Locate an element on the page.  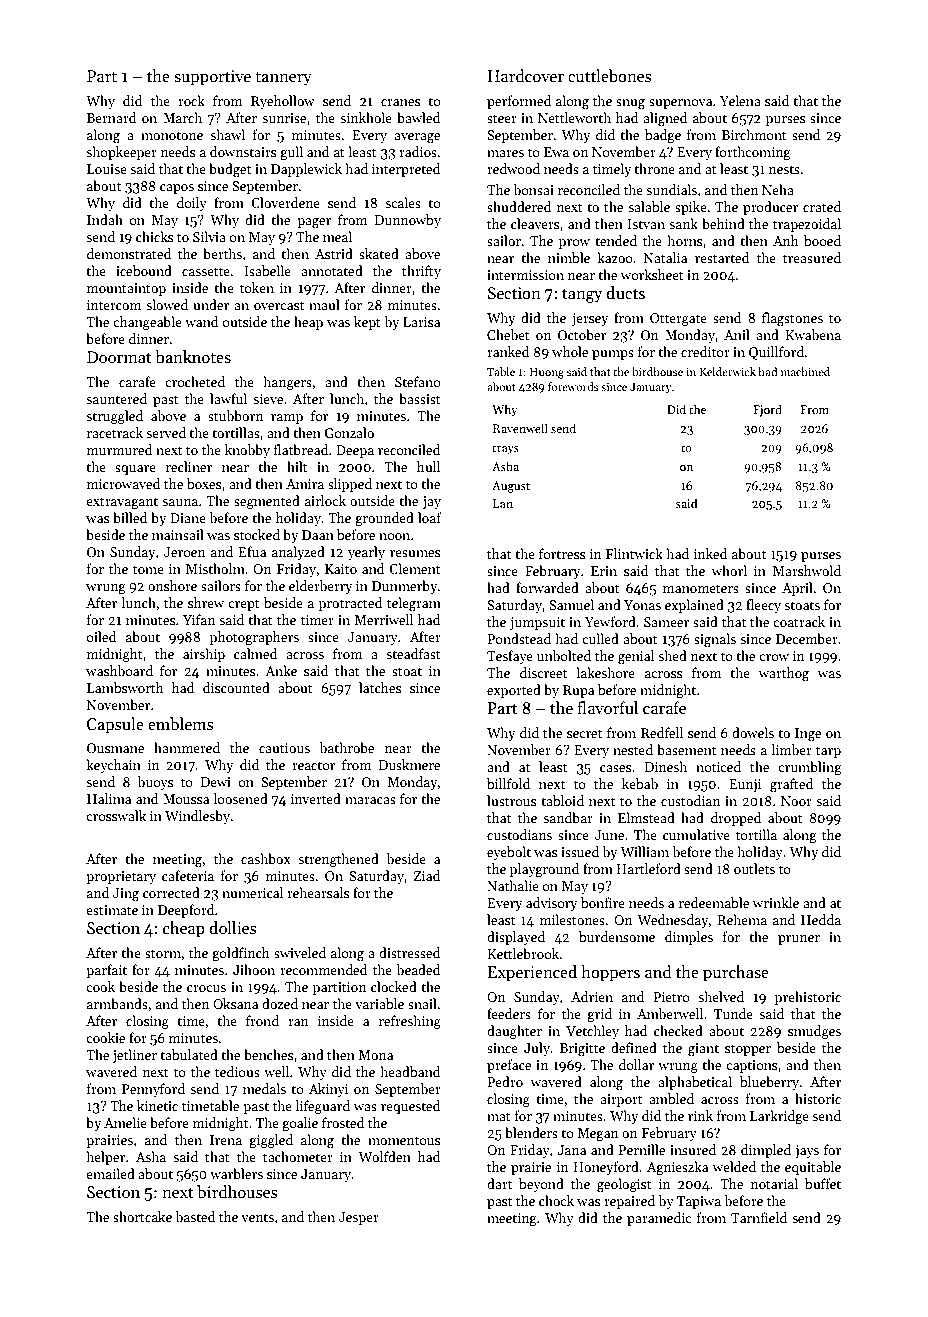
sunrise is located at coordinates (284, 118).
